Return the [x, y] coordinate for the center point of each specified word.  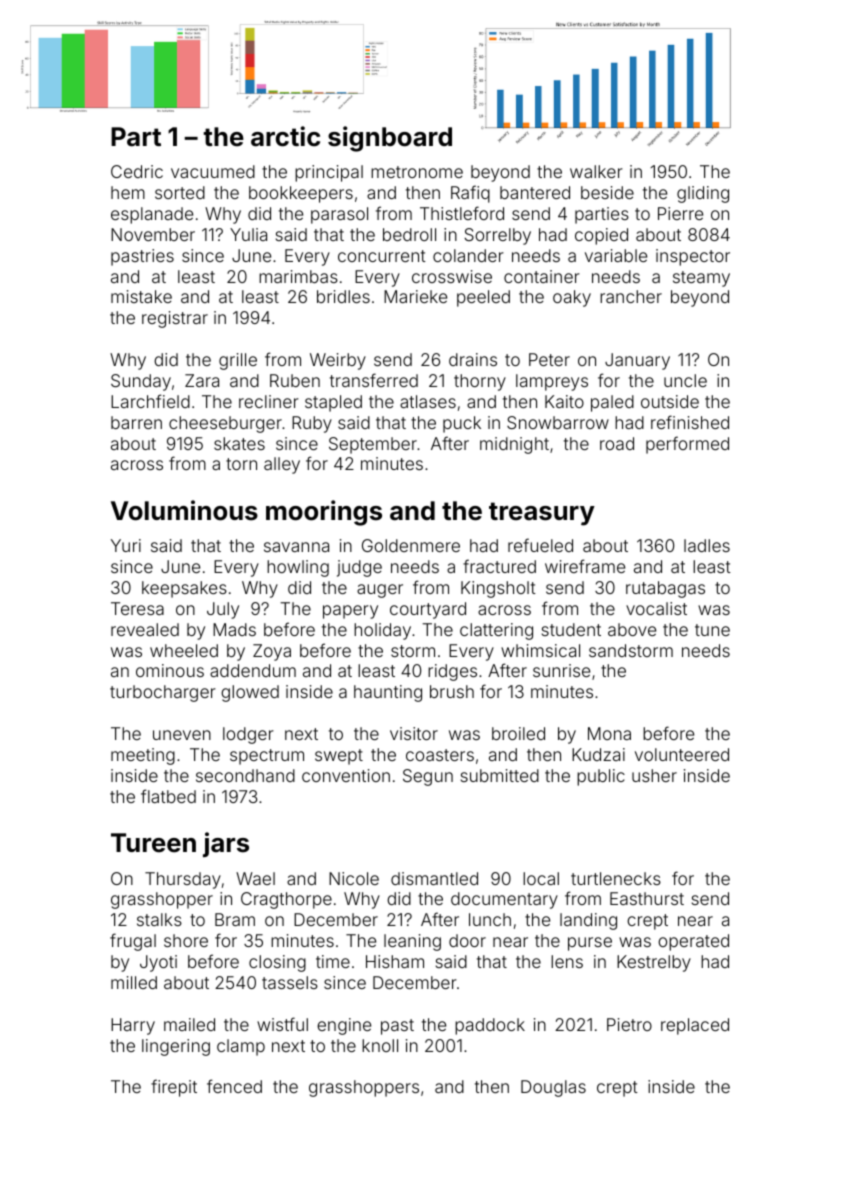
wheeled [184, 650]
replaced [695, 1026]
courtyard [428, 610]
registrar [175, 319]
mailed [189, 1024]
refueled [540, 545]
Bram [235, 919]
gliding [703, 194]
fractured [499, 566]
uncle [685, 380]
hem [128, 192]
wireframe [585, 566]
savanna [296, 547]
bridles [343, 296]
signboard [390, 139]
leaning [412, 942]
